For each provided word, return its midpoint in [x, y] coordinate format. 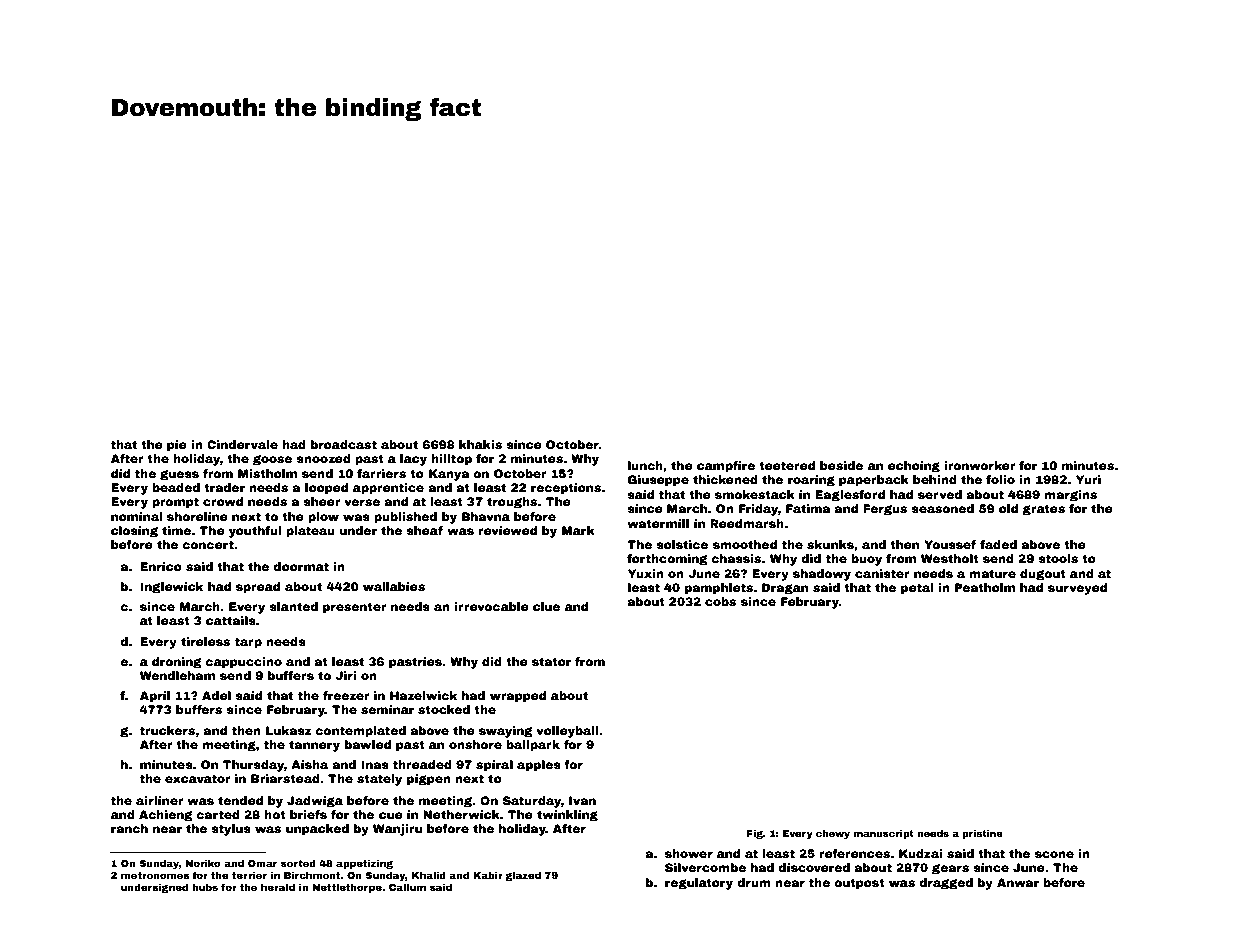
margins [1070, 496]
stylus [231, 830]
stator [551, 661]
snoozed [323, 458]
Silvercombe [705, 867]
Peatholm [985, 587]
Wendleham [177, 675]
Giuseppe [658, 481]
